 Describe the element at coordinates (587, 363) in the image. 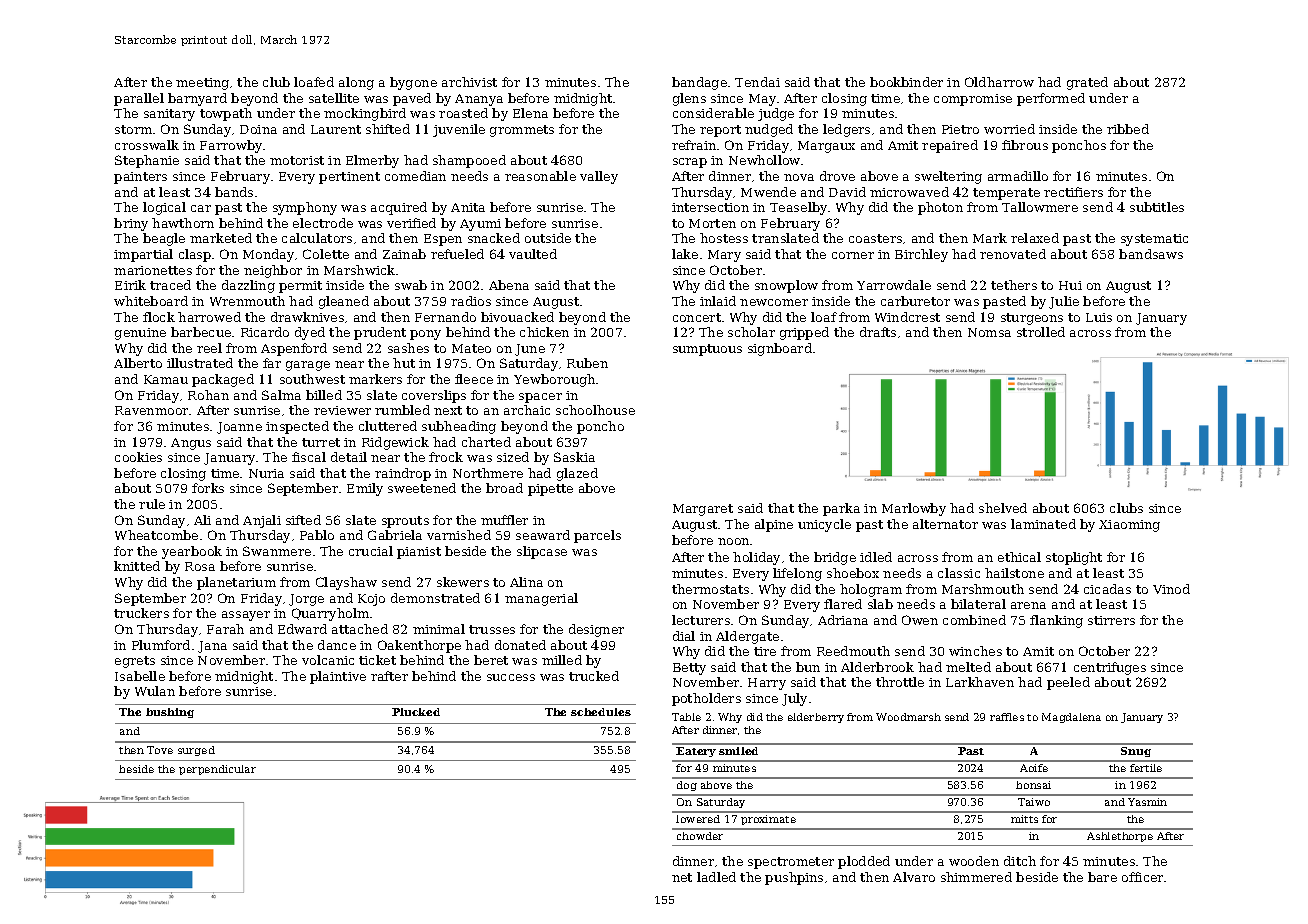

I see `Ruben` at that location.
